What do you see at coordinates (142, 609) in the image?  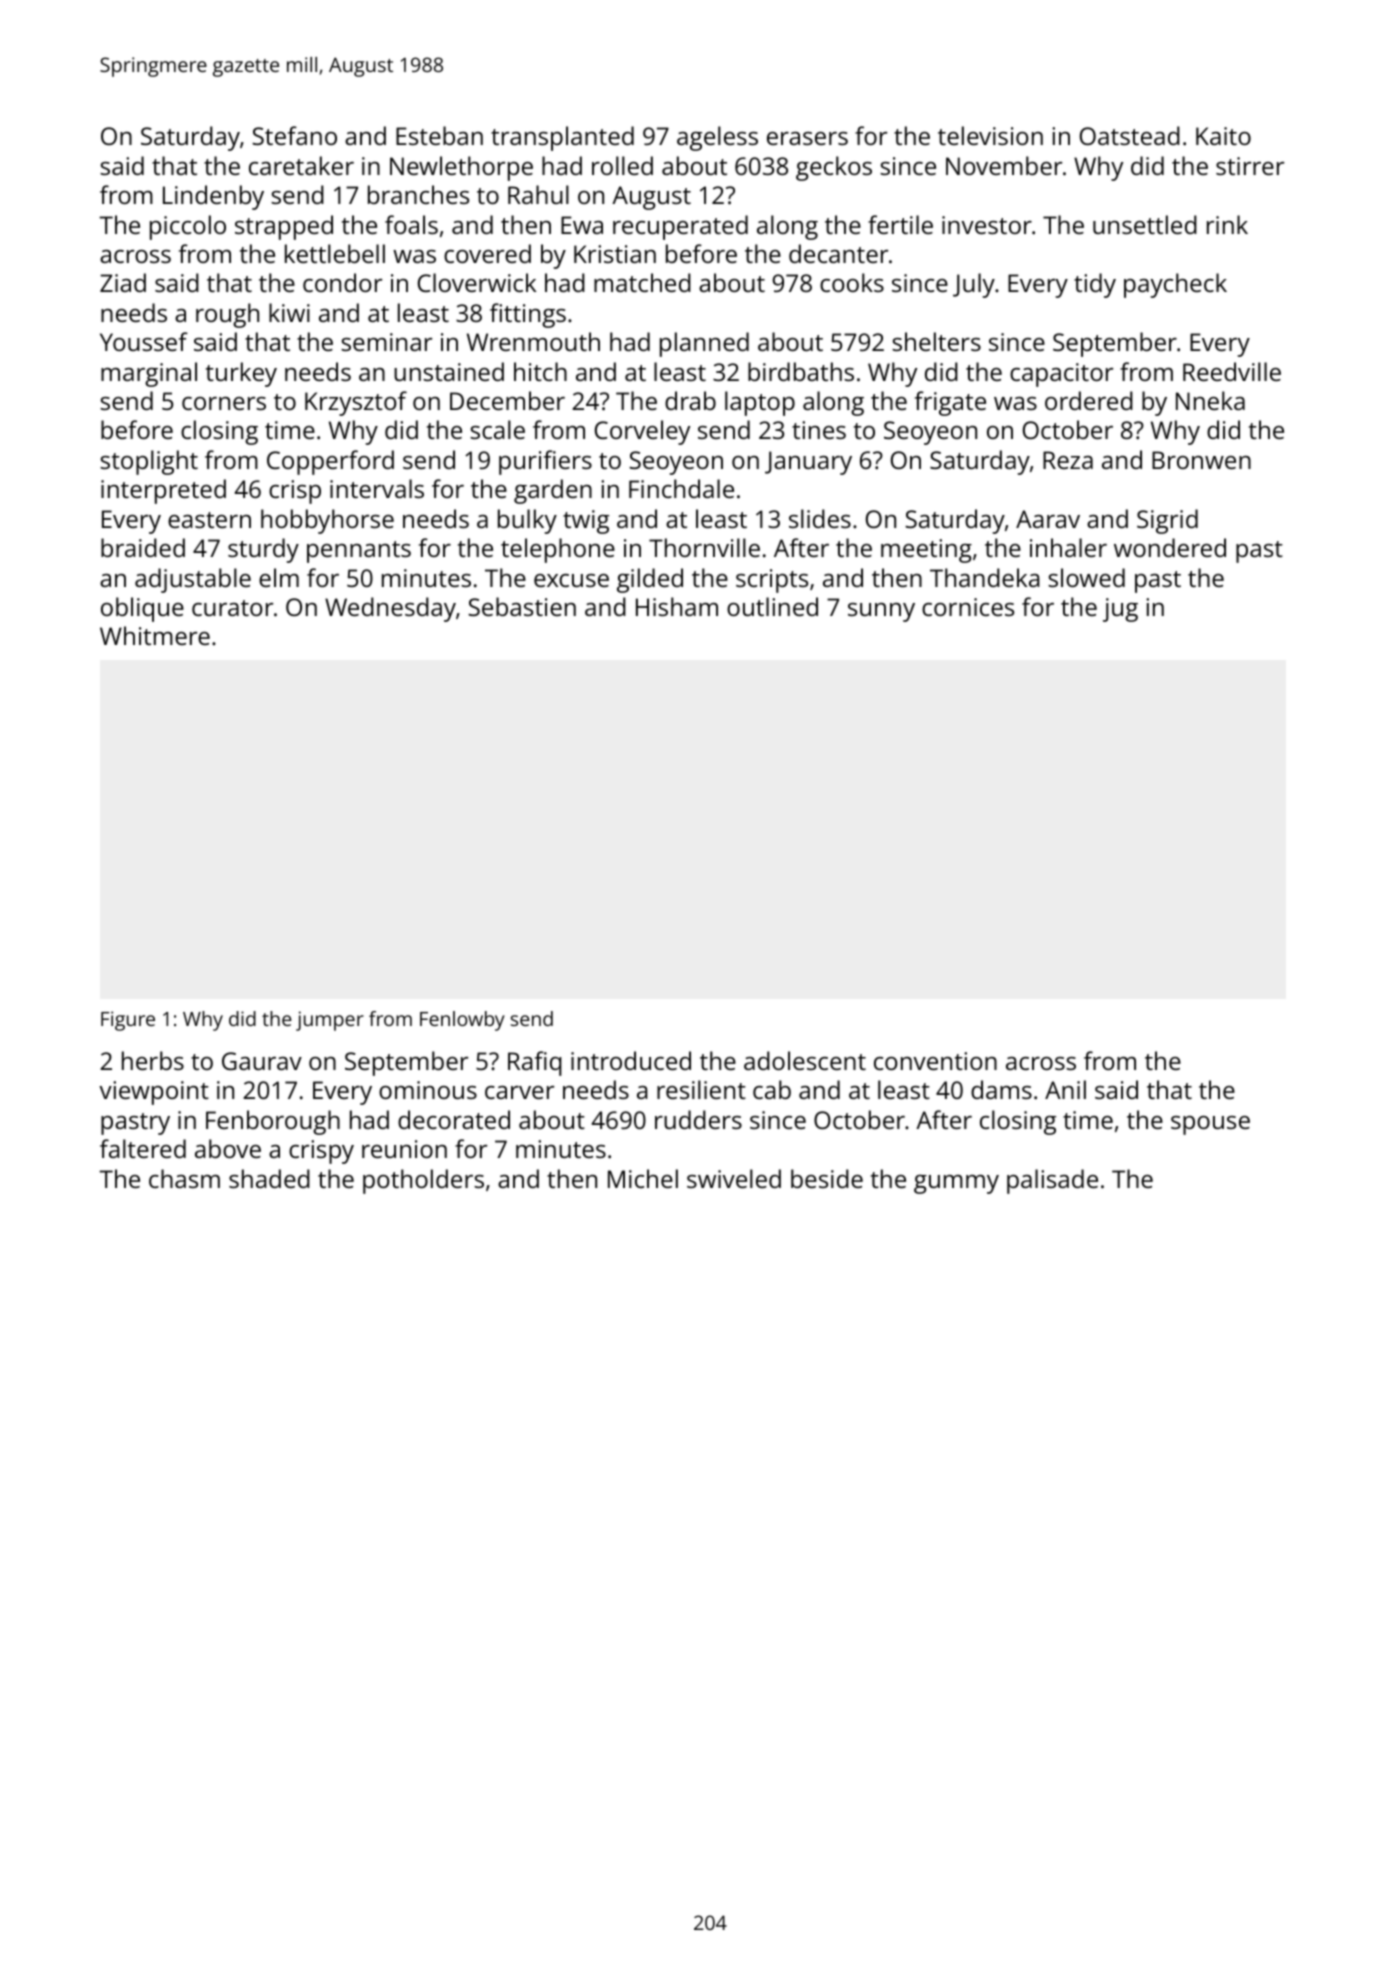 I see `oblique` at bounding box center [142, 609].
